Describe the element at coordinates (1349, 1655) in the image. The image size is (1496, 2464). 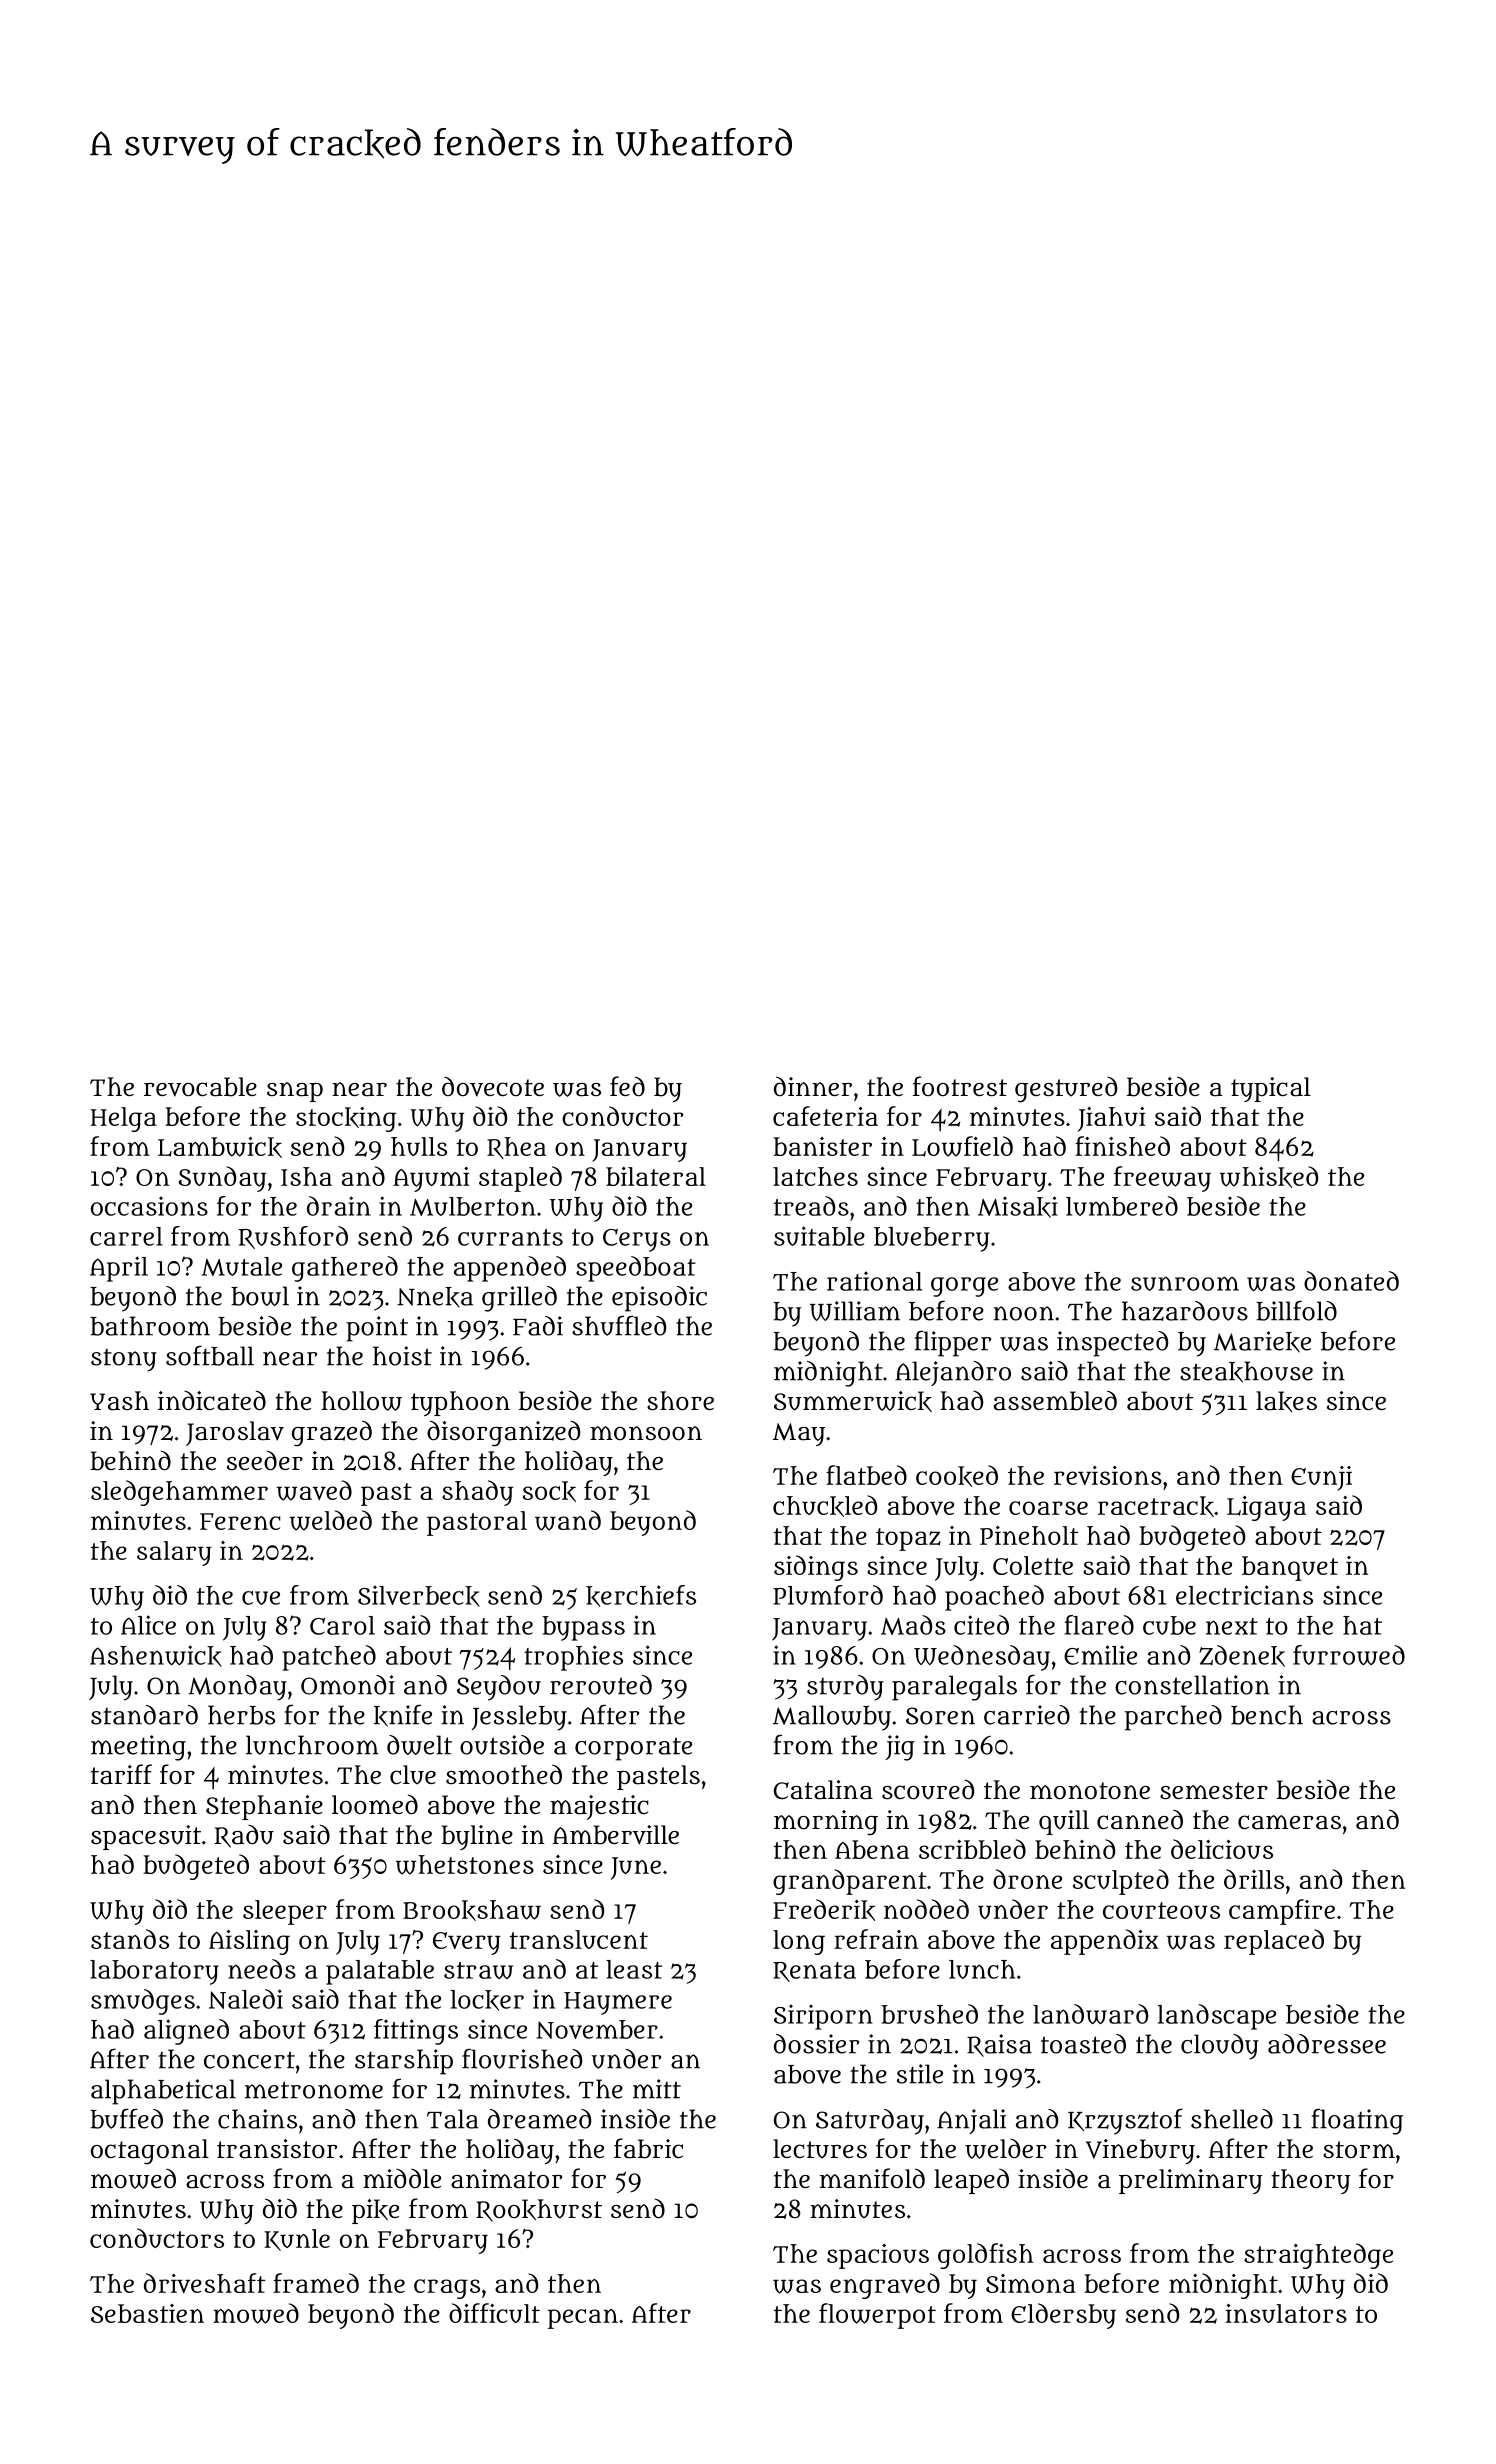
I see `furrowed` at that location.
